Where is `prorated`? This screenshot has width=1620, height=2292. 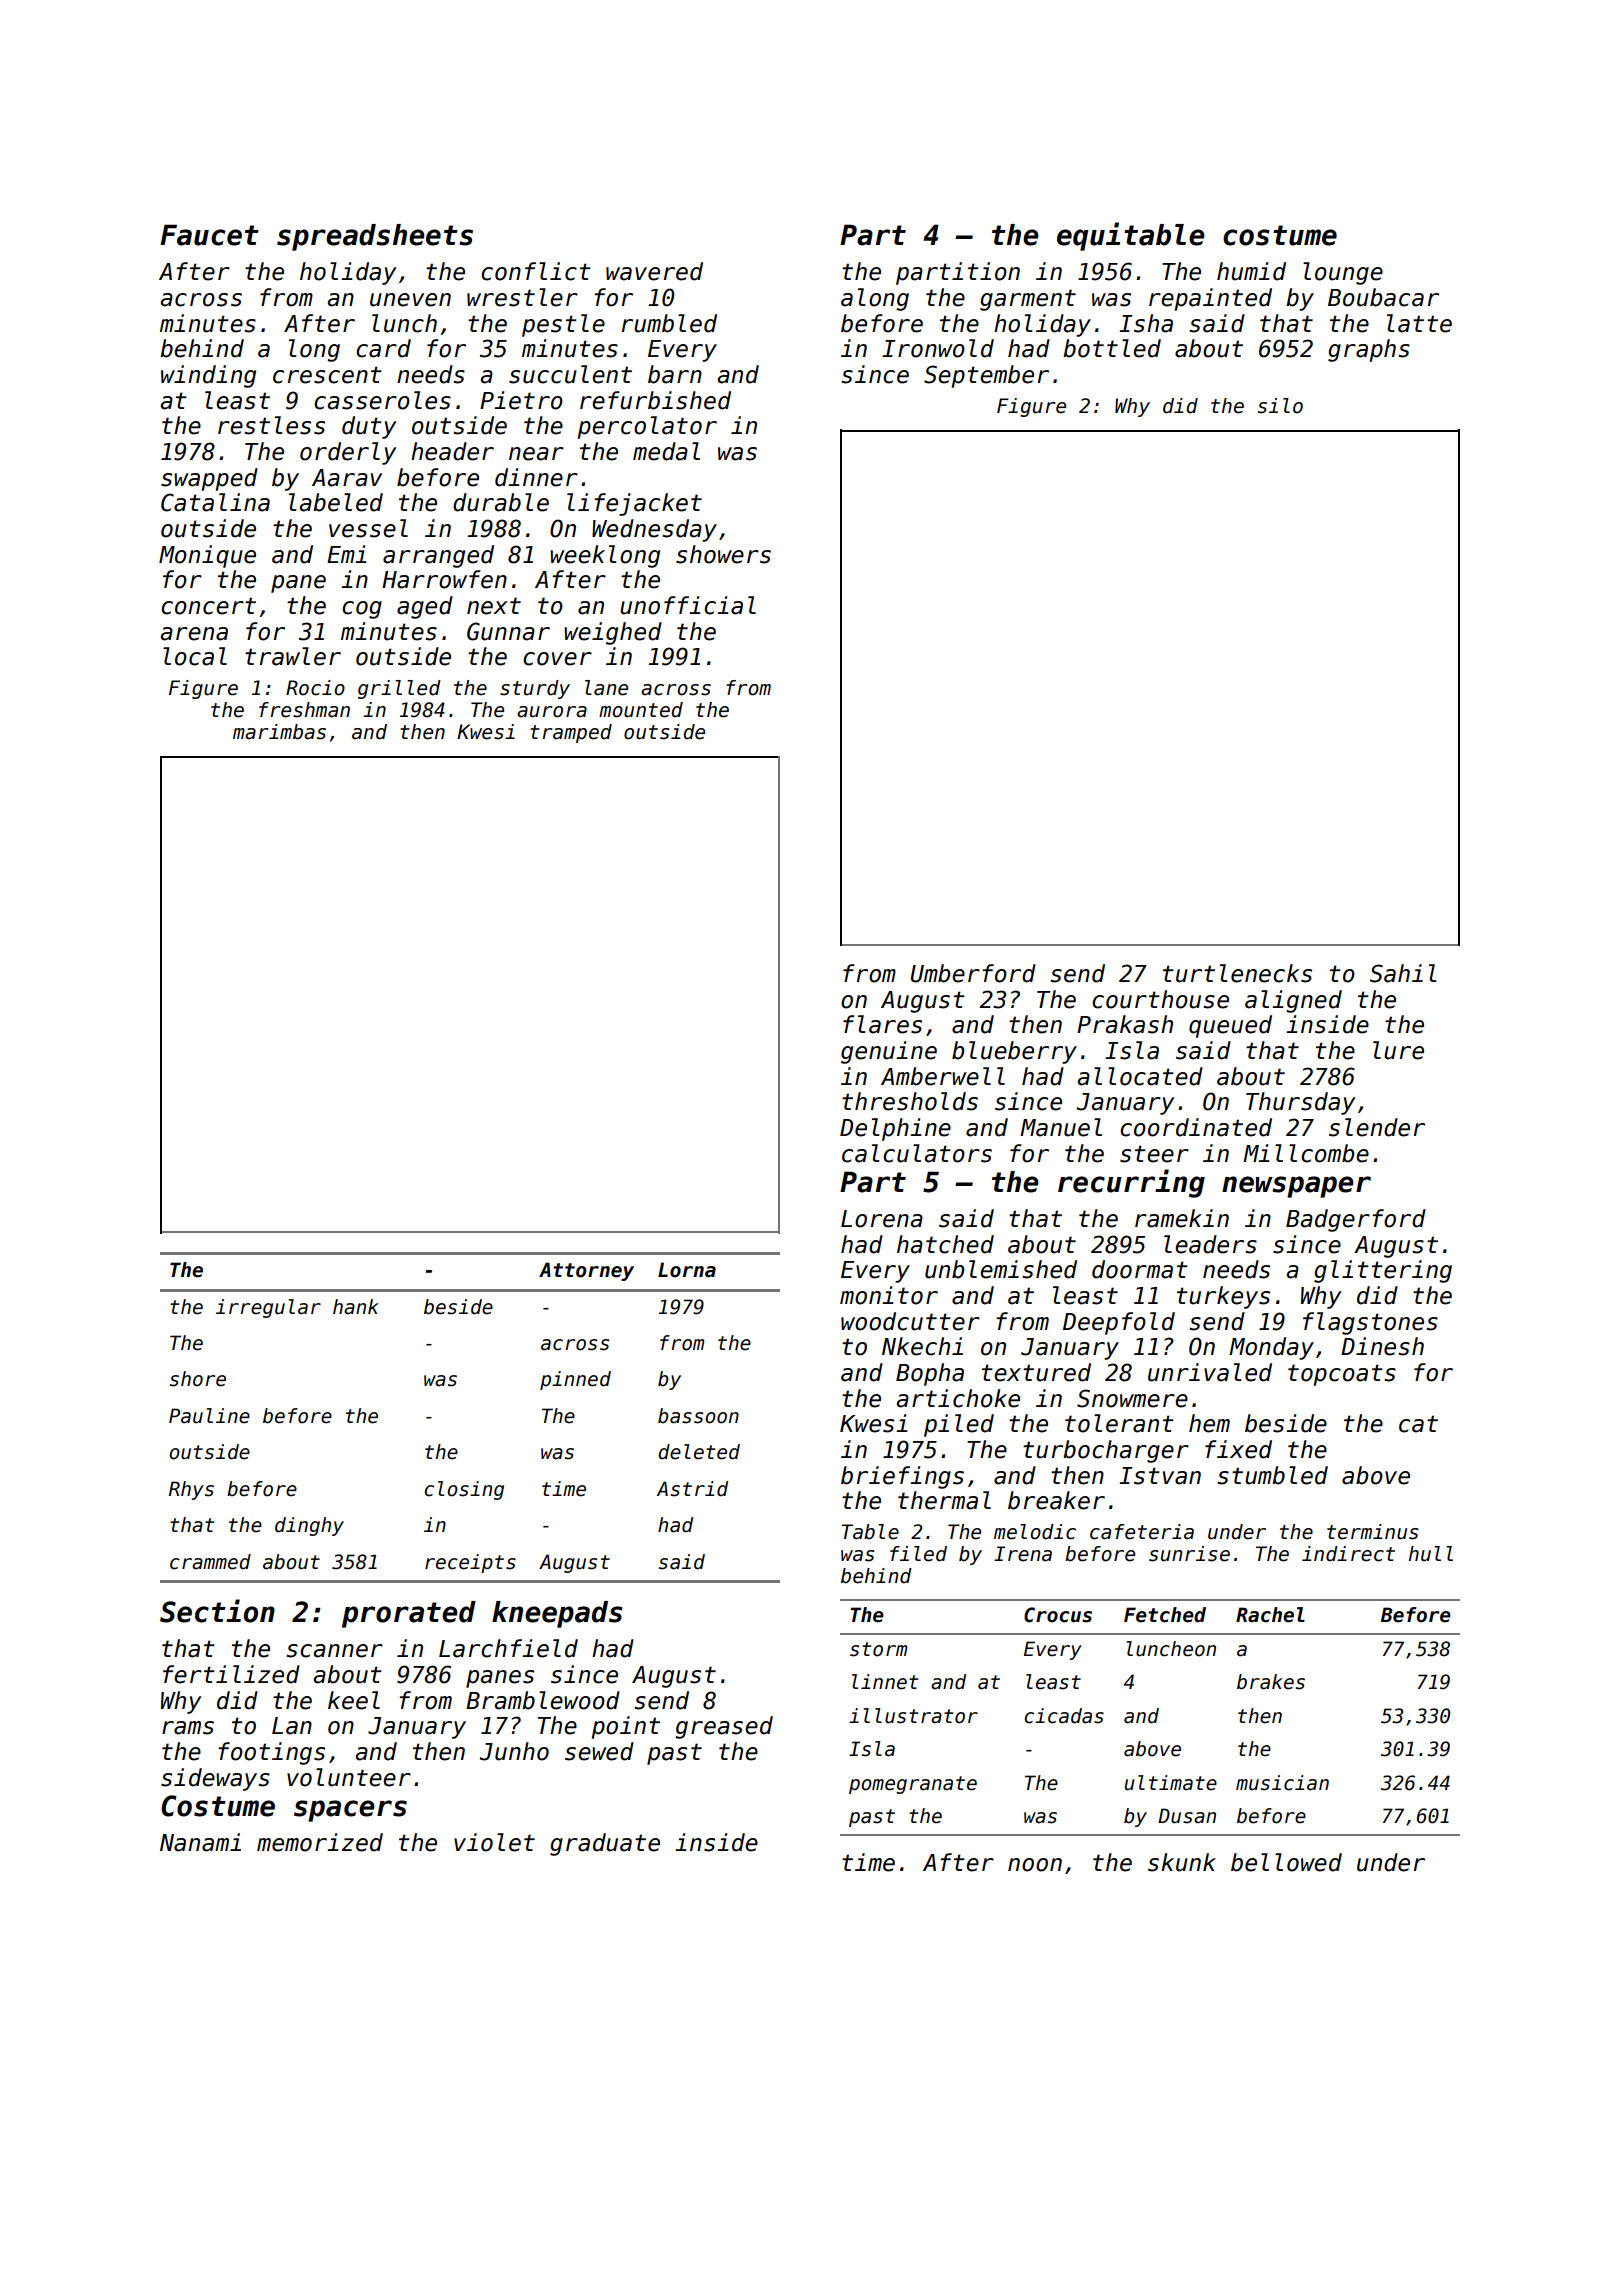
prorated is located at coordinates (409, 1614).
